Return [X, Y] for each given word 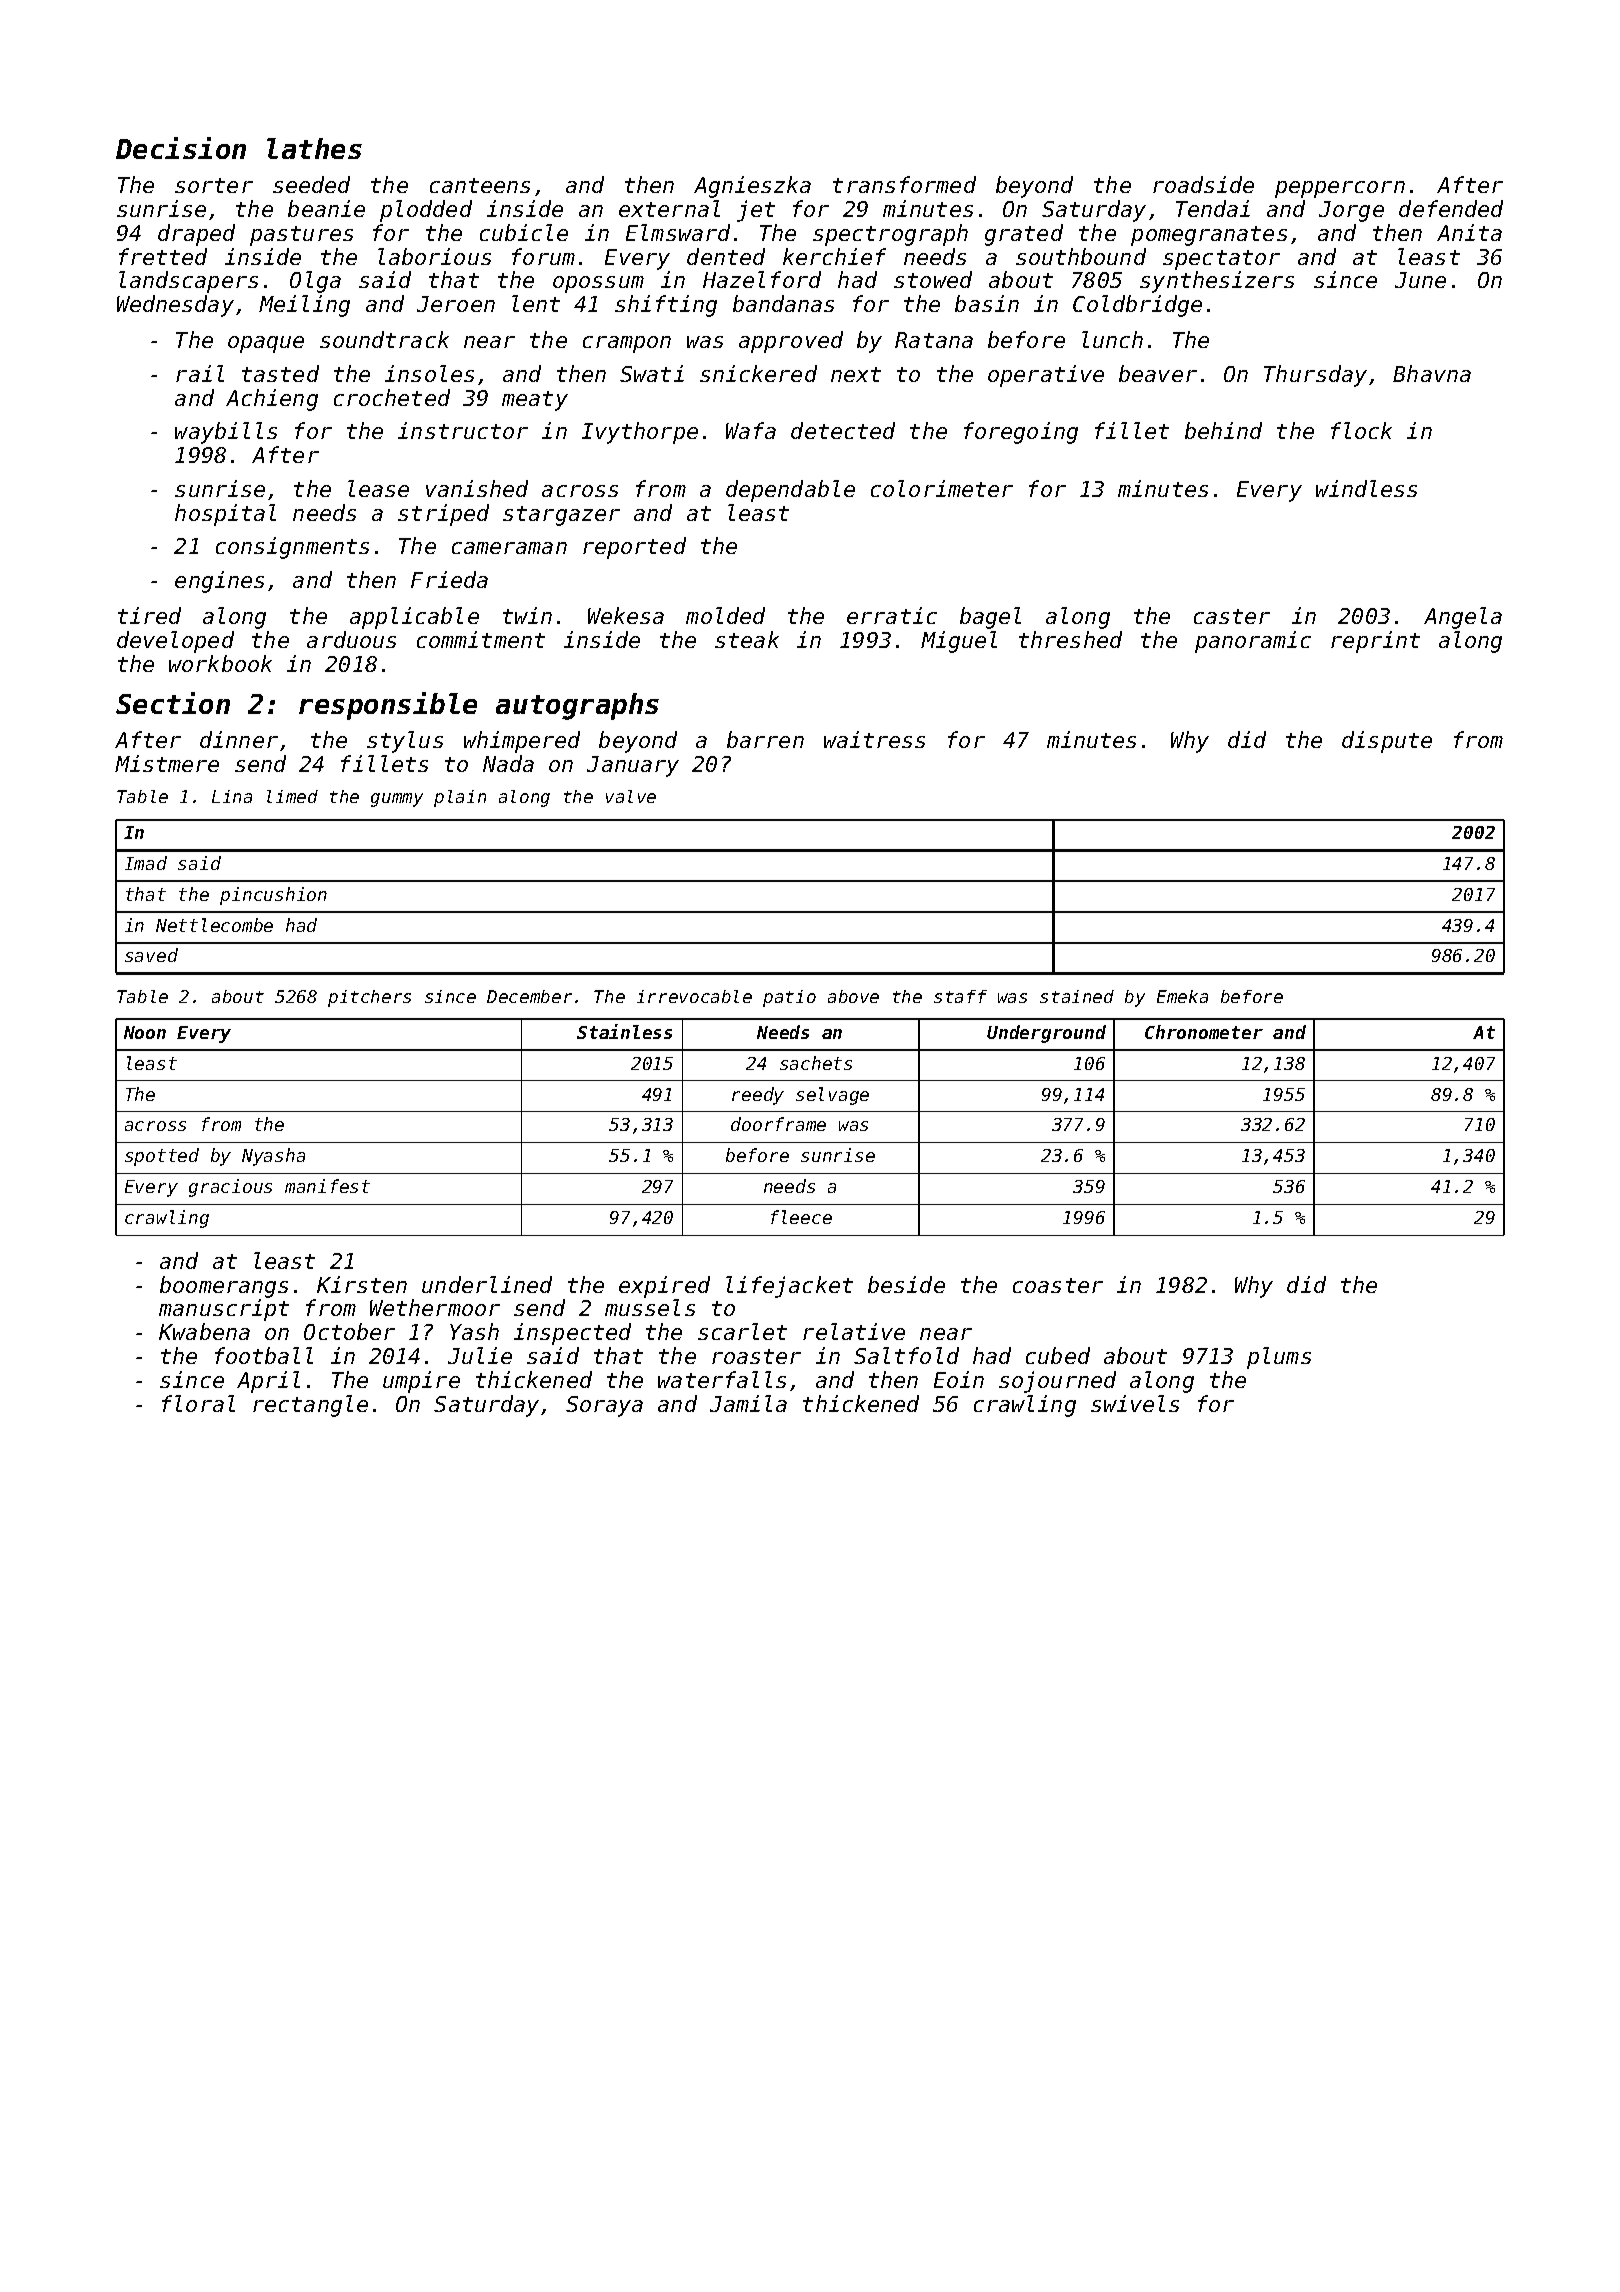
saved [151, 955]
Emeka [1182, 996]
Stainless [624, 1031]
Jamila [748, 1403]
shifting [666, 306]
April [268, 1382]
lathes [314, 148]
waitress [874, 739]
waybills [226, 433]
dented [726, 256]
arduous [351, 639]
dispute [1387, 742]
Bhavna [1432, 373]
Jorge [1351, 211]
